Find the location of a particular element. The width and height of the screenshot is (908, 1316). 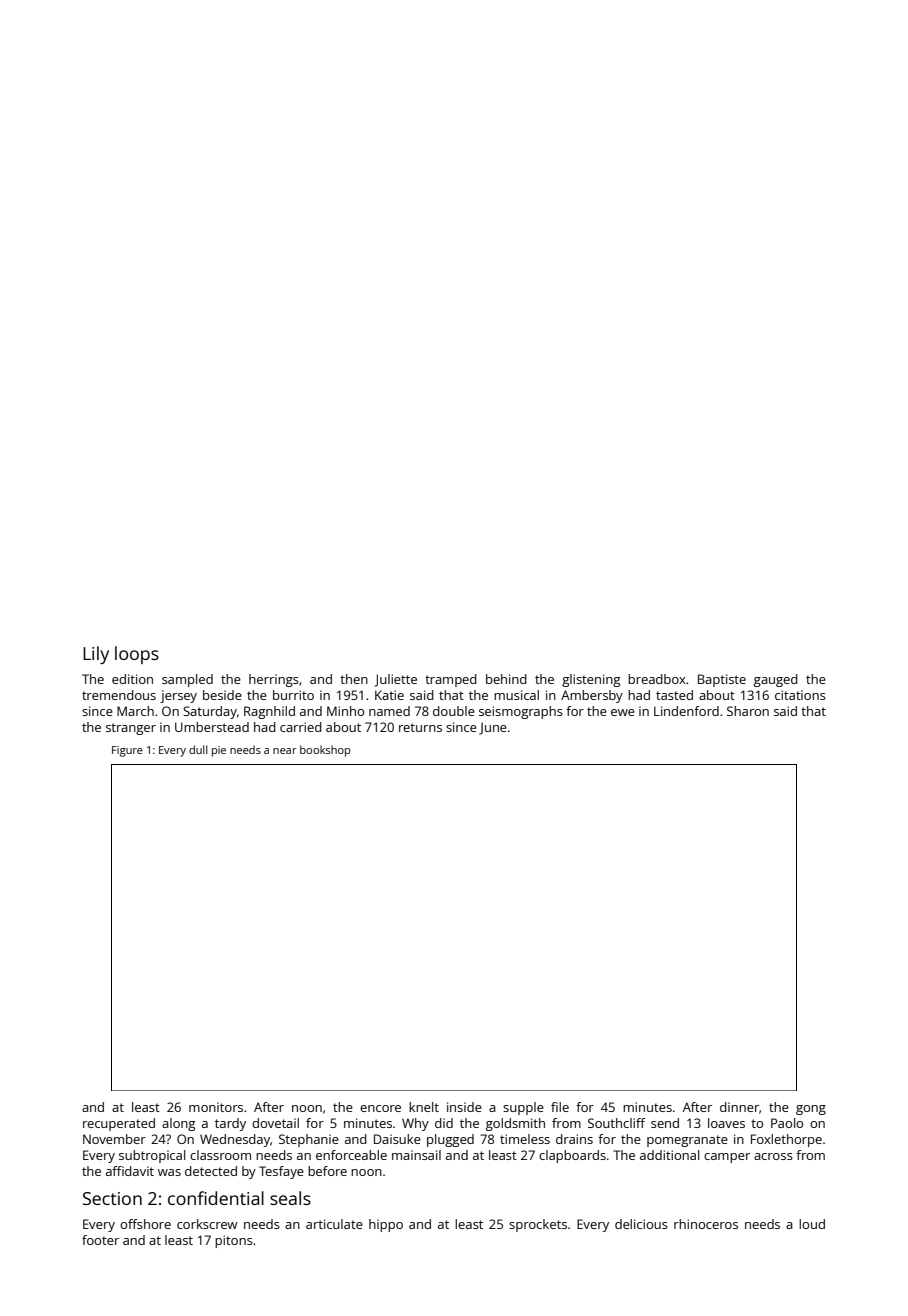

ewe is located at coordinates (623, 712).
